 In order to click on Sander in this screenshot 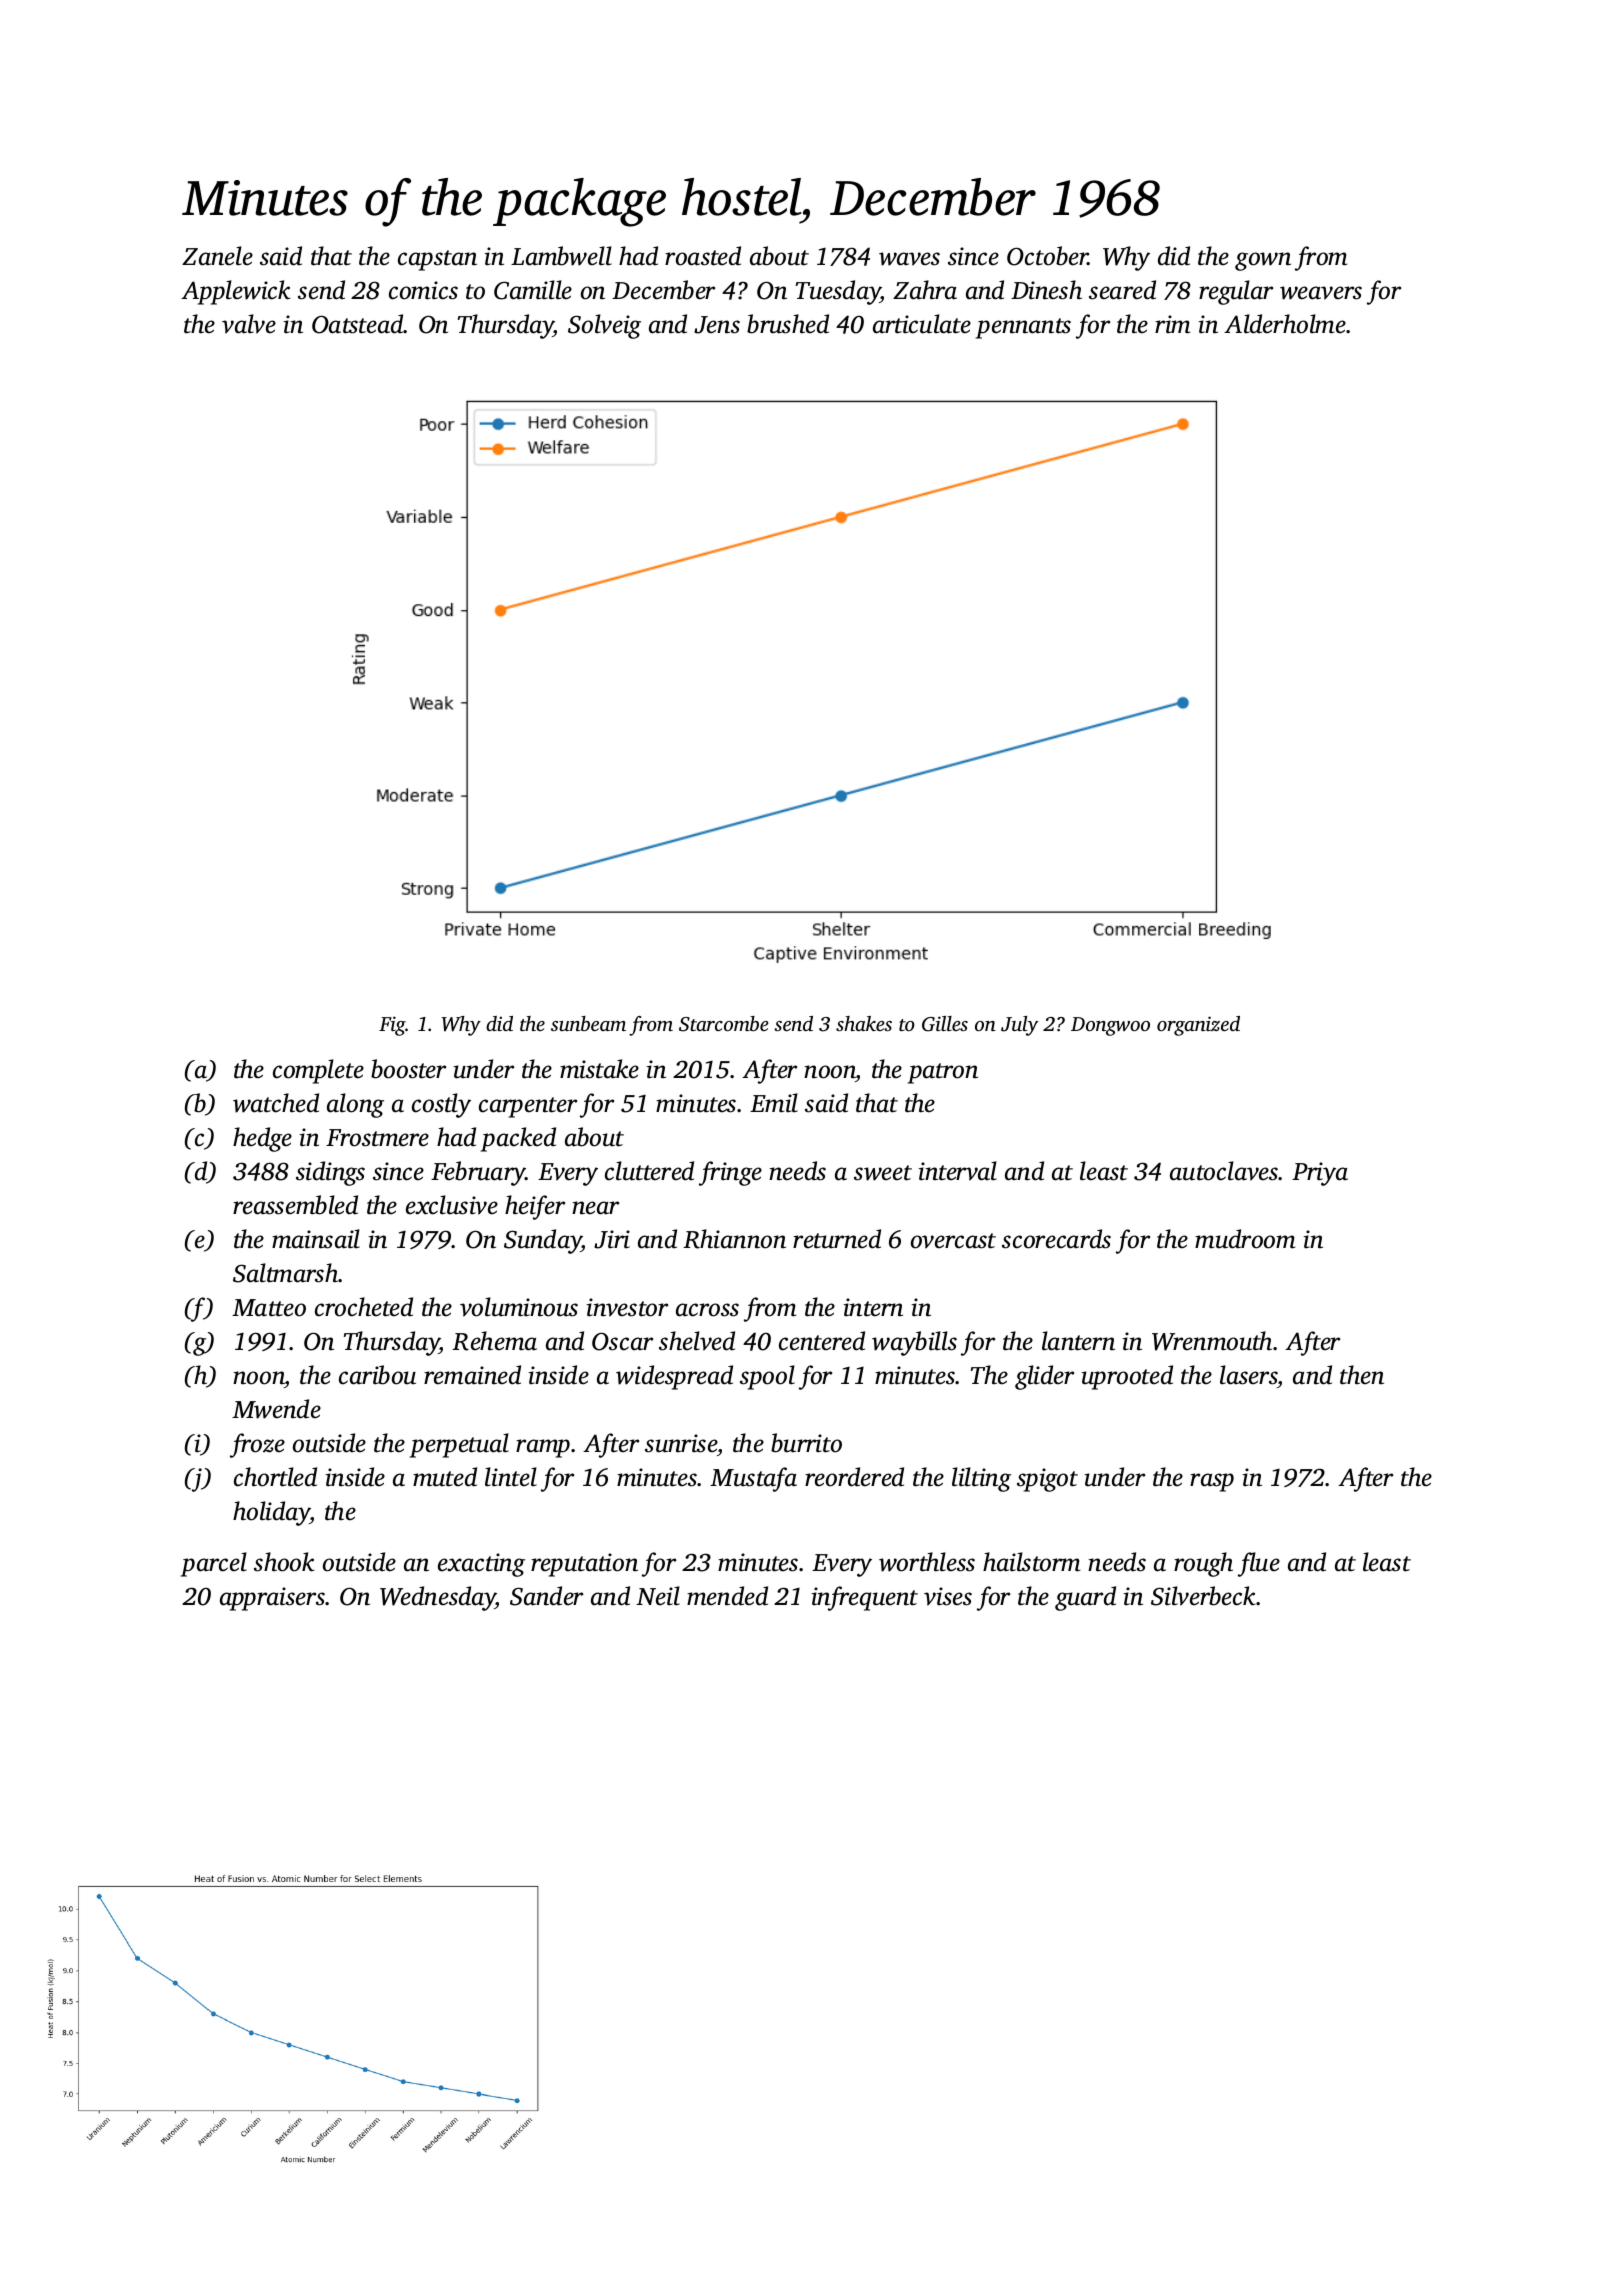, I will do `click(546, 1596)`.
